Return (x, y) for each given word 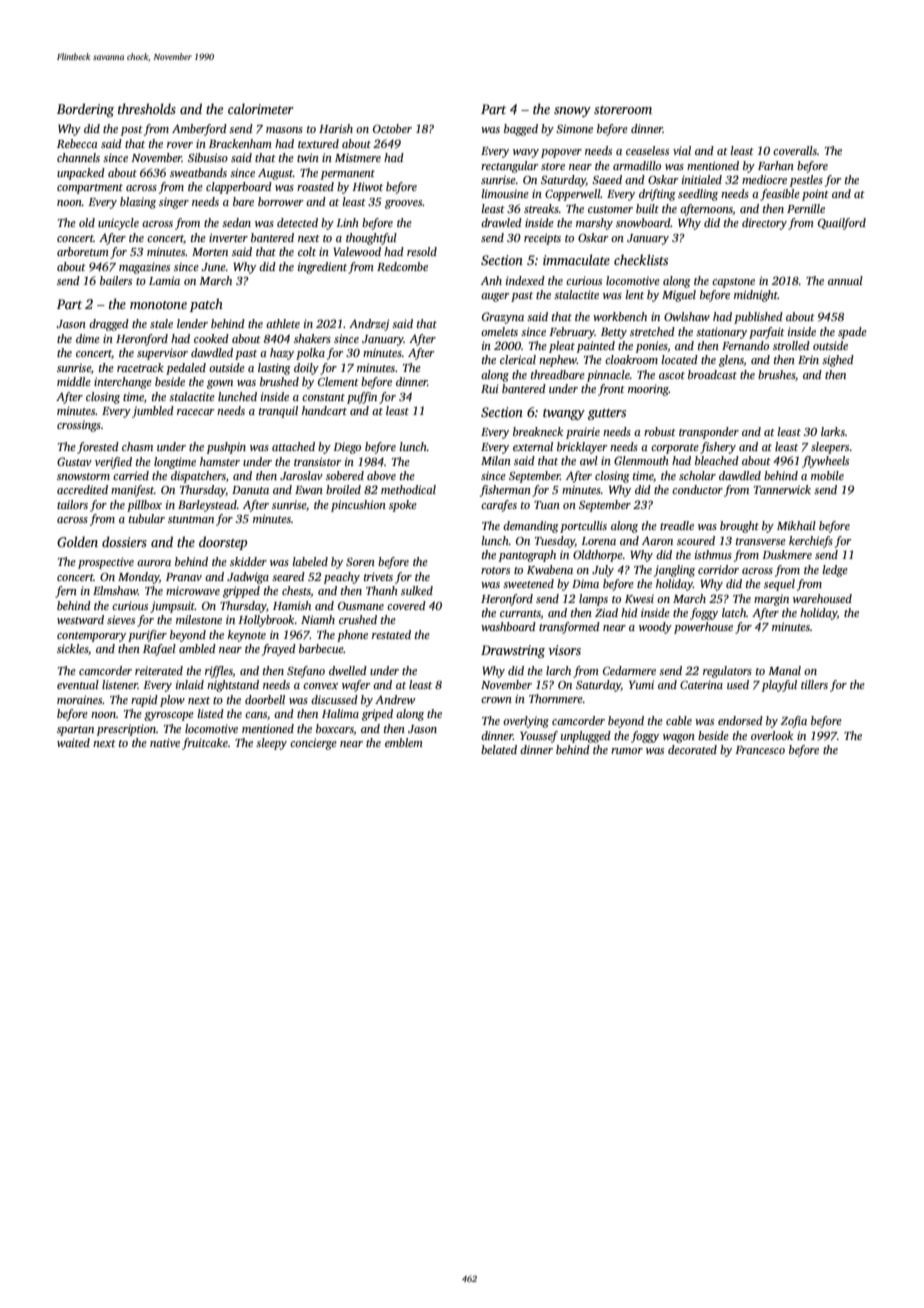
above (381, 475)
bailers (116, 280)
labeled (310, 561)
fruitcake (205, 744)
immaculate (576, 259)
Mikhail (796, 525)
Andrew (395, 699)
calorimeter (261, 108)
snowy (572, 112)
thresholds (147, 108)
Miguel (679, 296)
